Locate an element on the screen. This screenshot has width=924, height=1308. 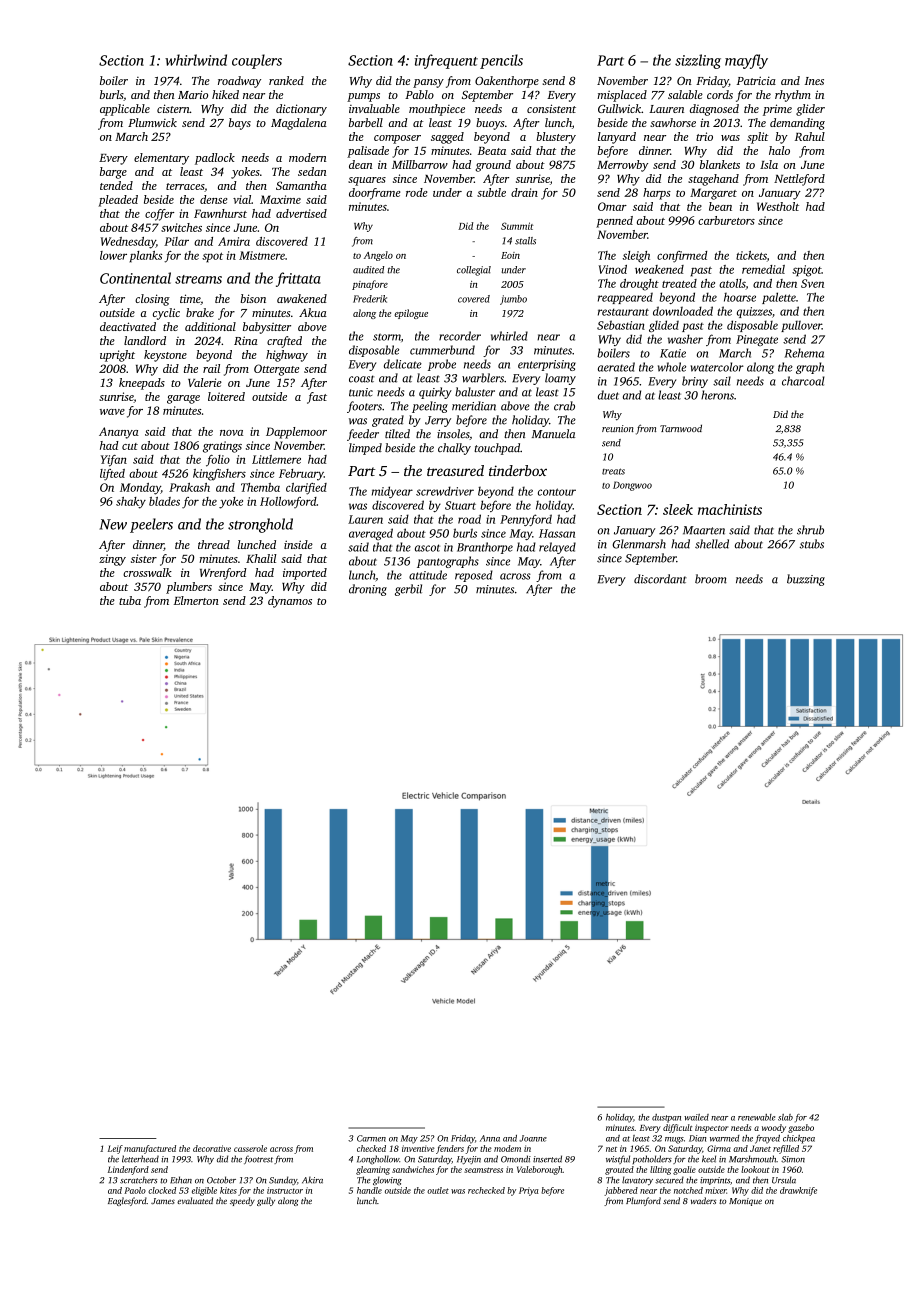
buoys is located at coordinates (490, 124).
